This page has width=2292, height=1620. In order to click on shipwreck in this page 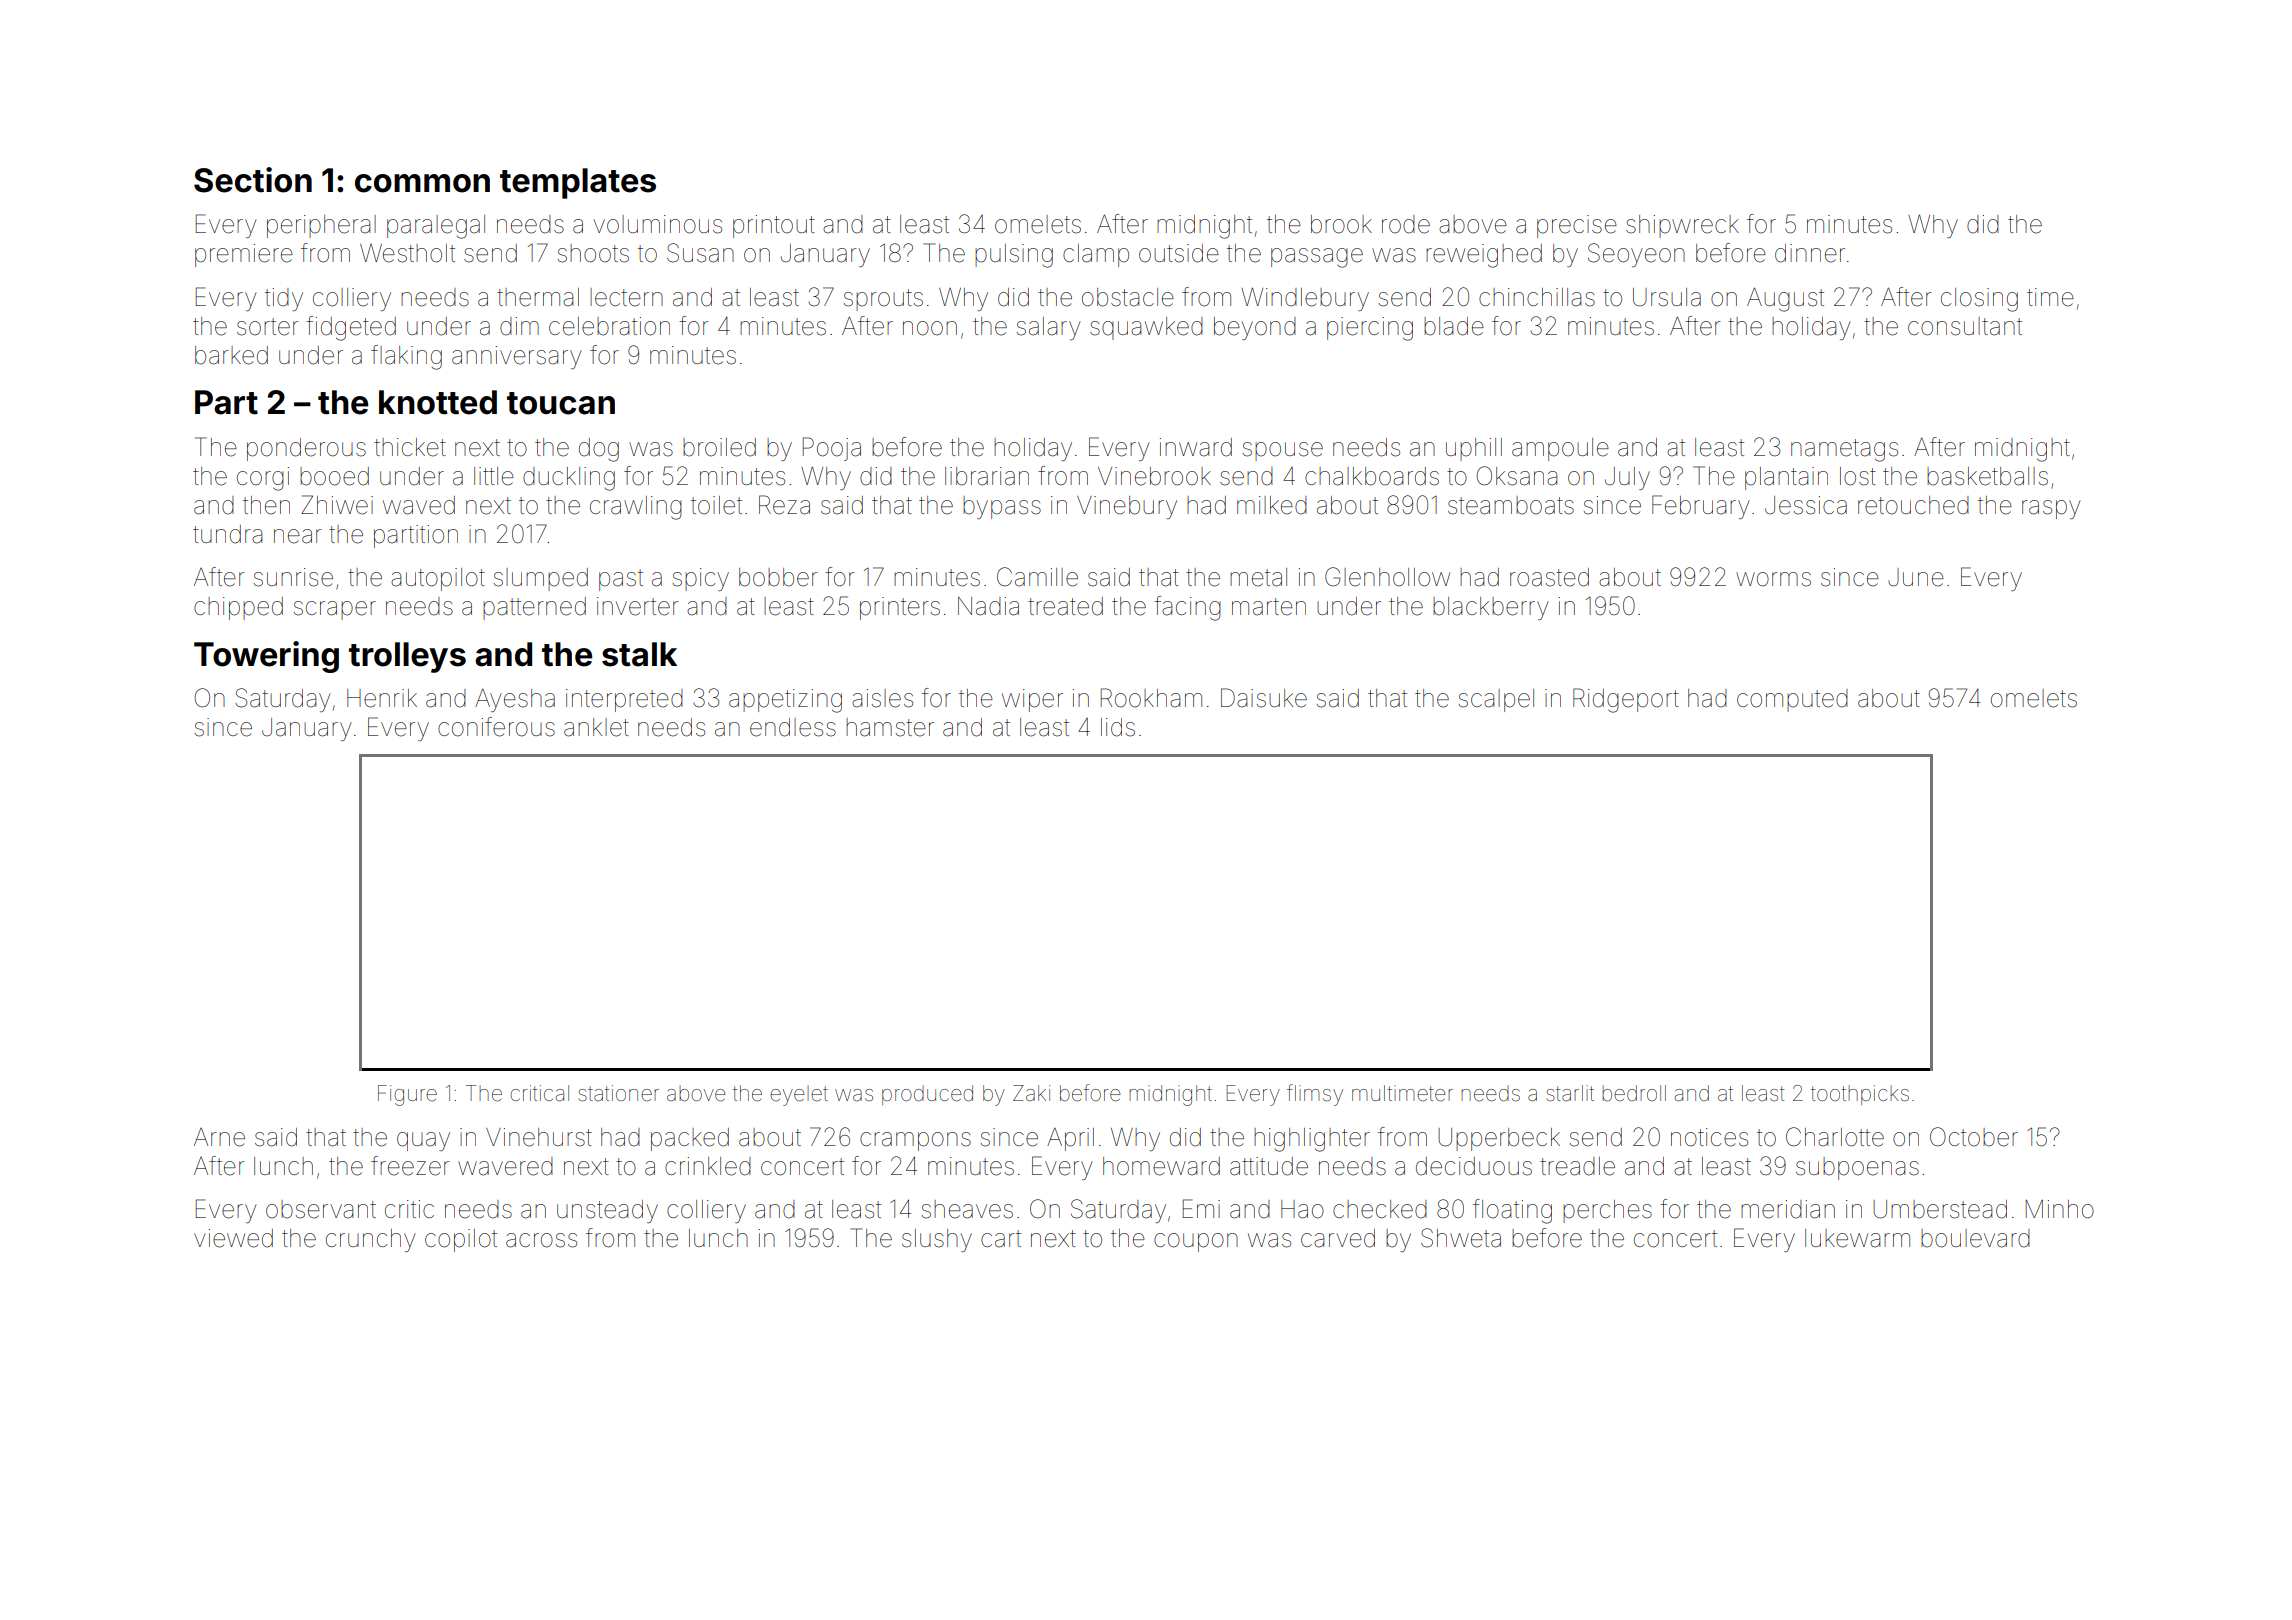, I will do `click(1682, 226)`.
